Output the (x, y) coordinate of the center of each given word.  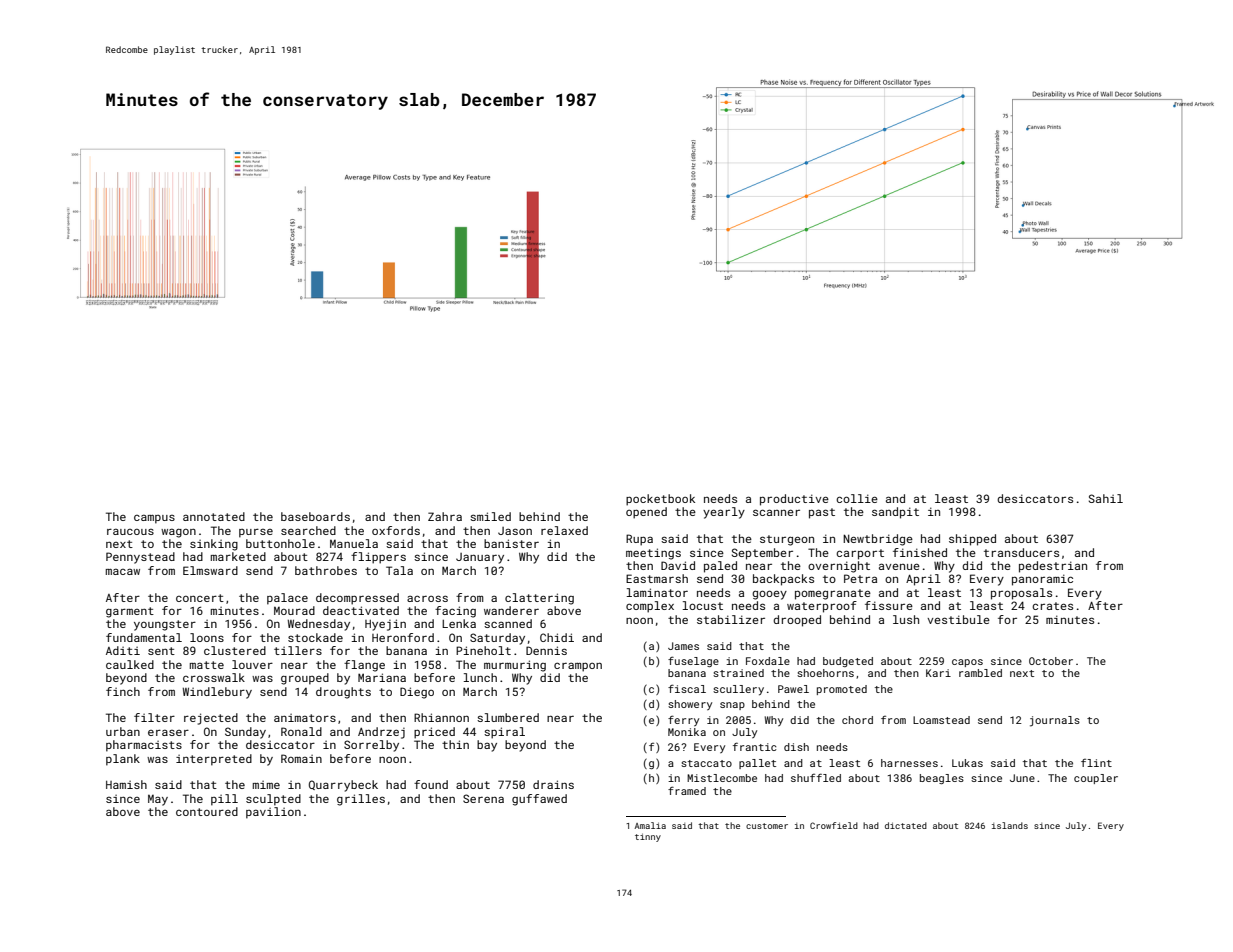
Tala (399, 570)
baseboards (315, 516)
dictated (906, 825)
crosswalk (214, 677)
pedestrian (1053, 567)
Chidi (557, 637)
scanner (776, 512)
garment (130, 612)
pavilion (273, 813)
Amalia (650, 825)
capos (967, 663)
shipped (972, 540)
